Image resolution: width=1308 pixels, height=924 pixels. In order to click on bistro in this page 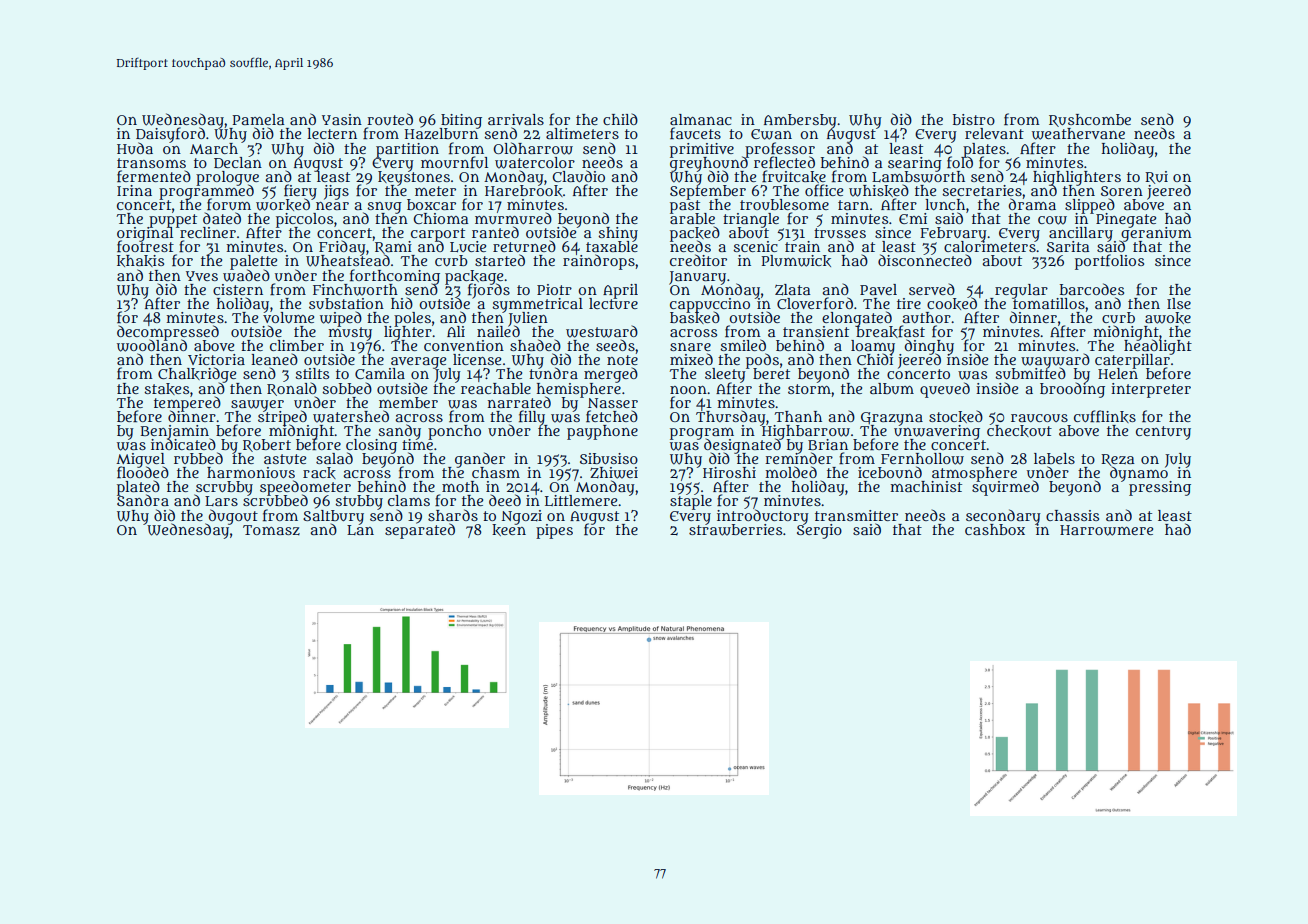, I will do `click(974, 119)`.
